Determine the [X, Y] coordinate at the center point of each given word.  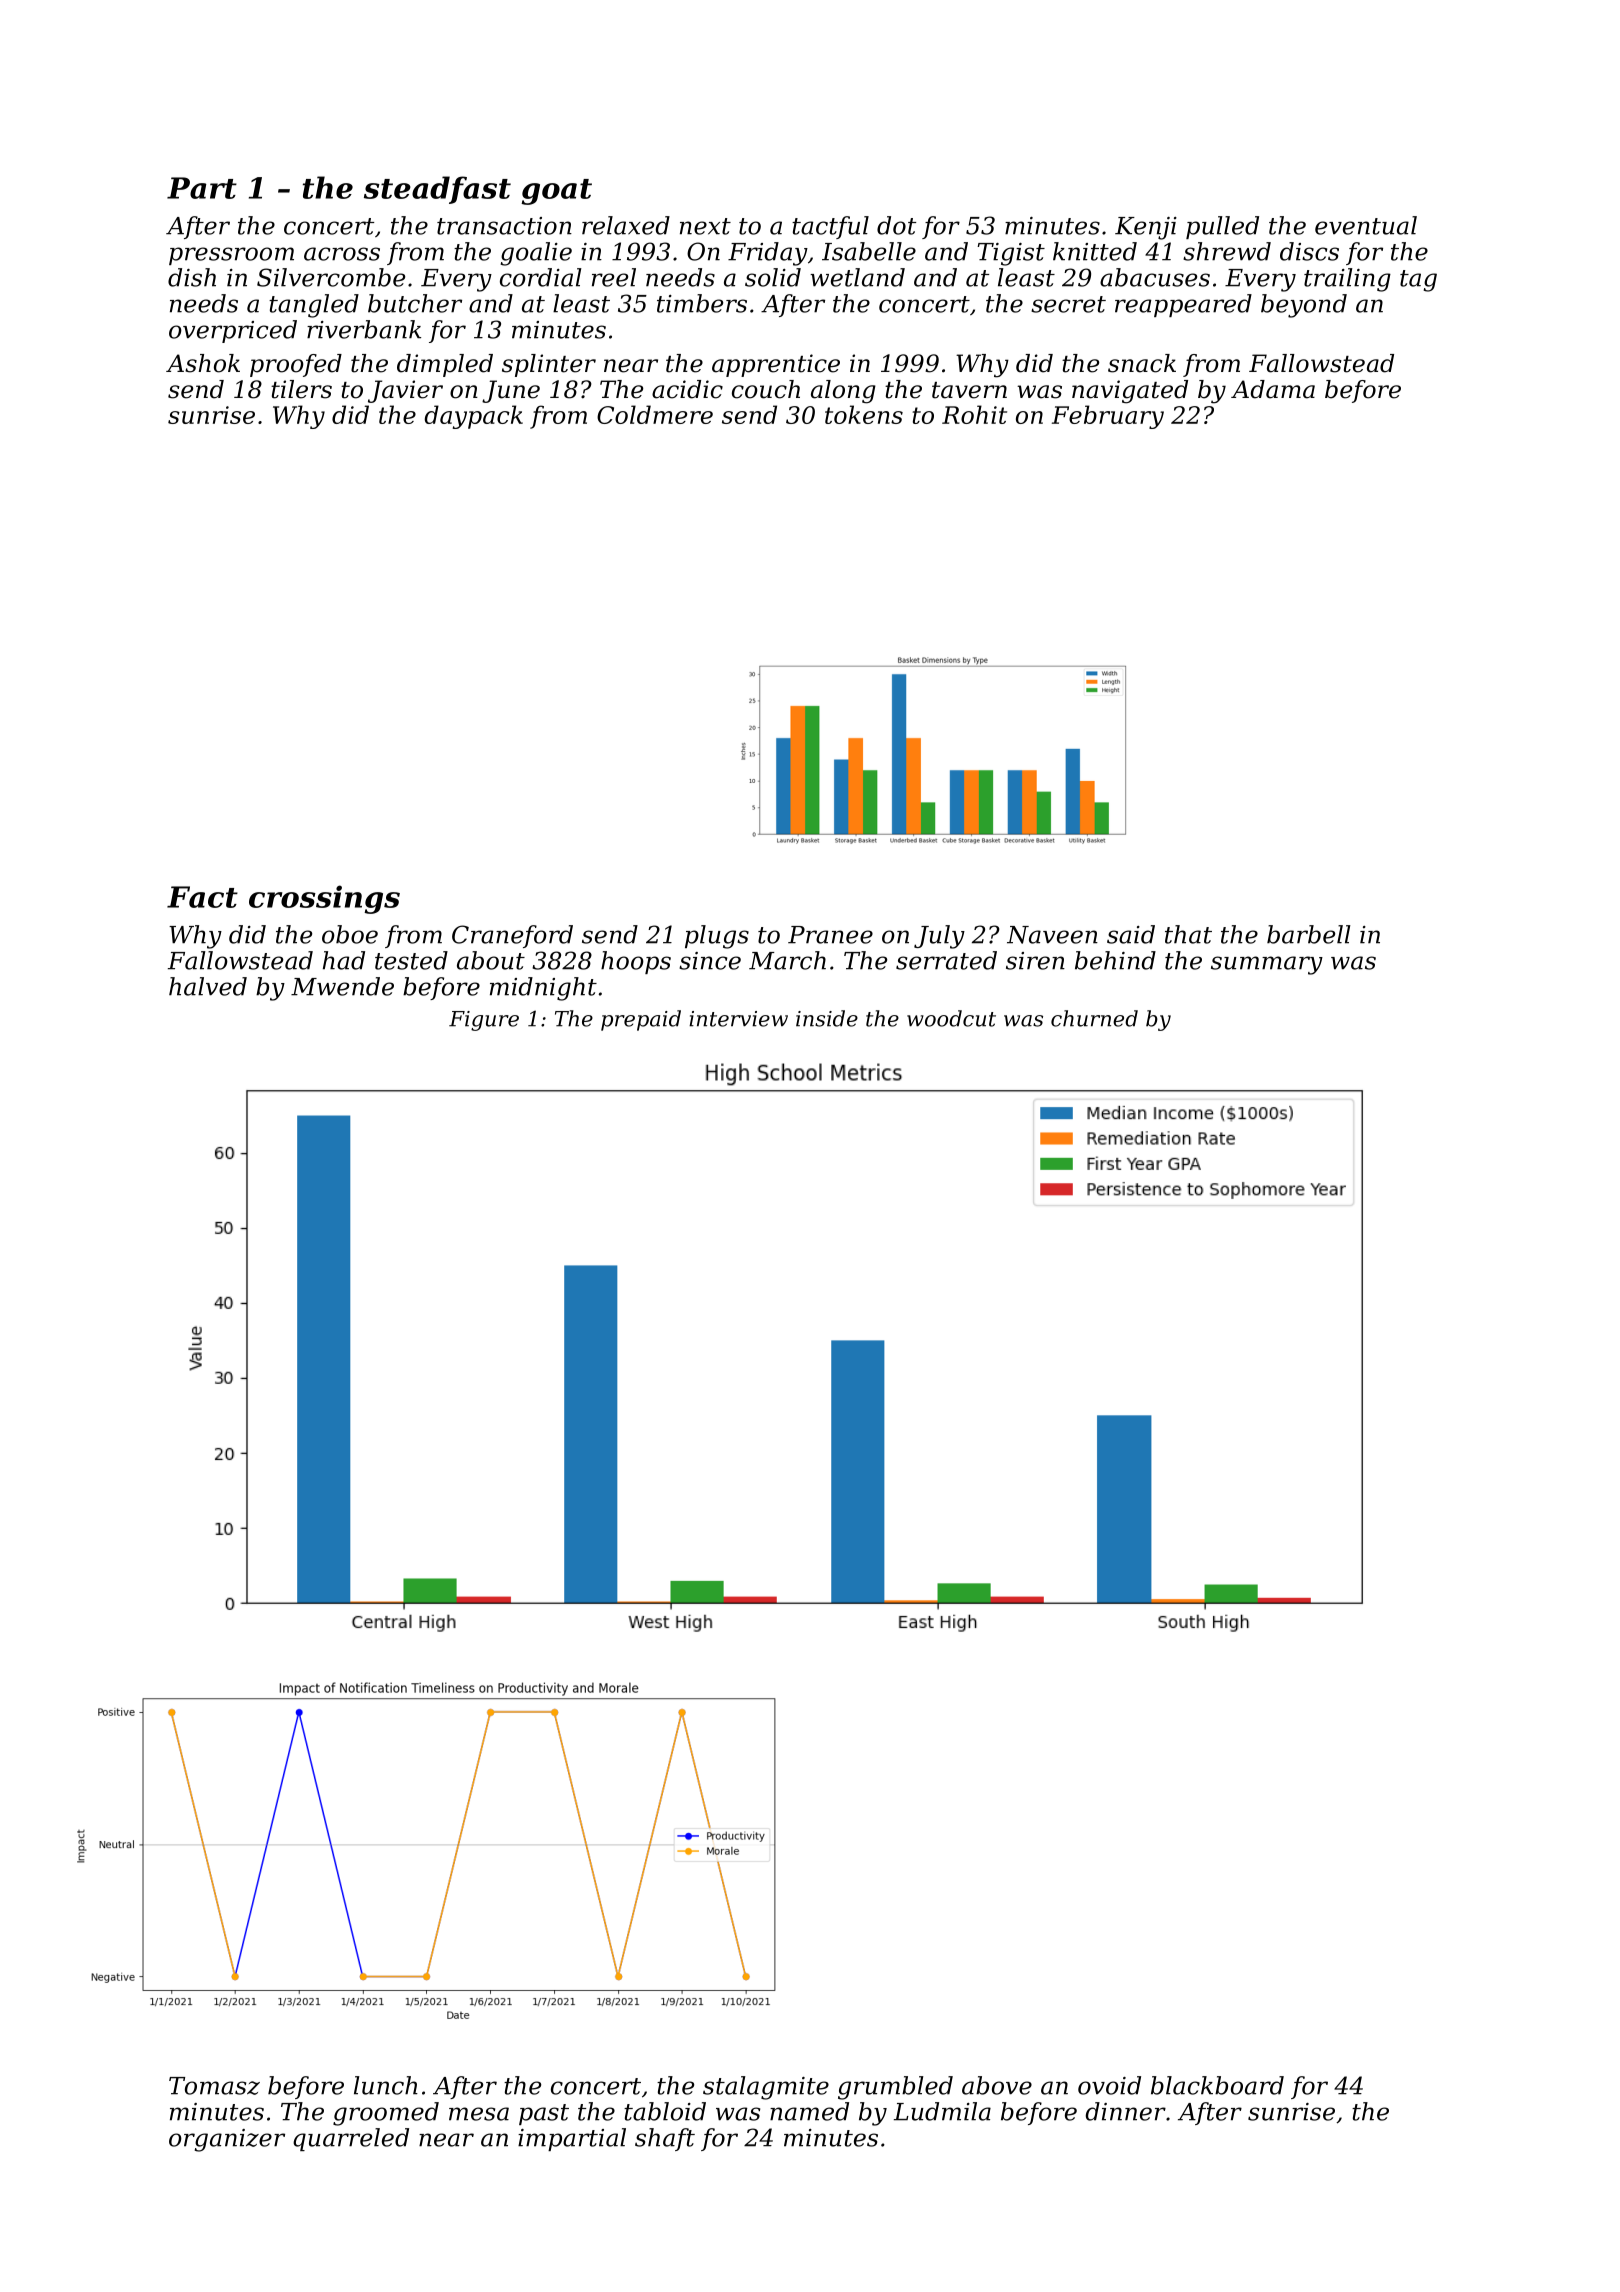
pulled [1222, 227]
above [997, 2085]
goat [556, 192]
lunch [386, 2085]
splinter [549, 365]
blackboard [1217, 2085]
